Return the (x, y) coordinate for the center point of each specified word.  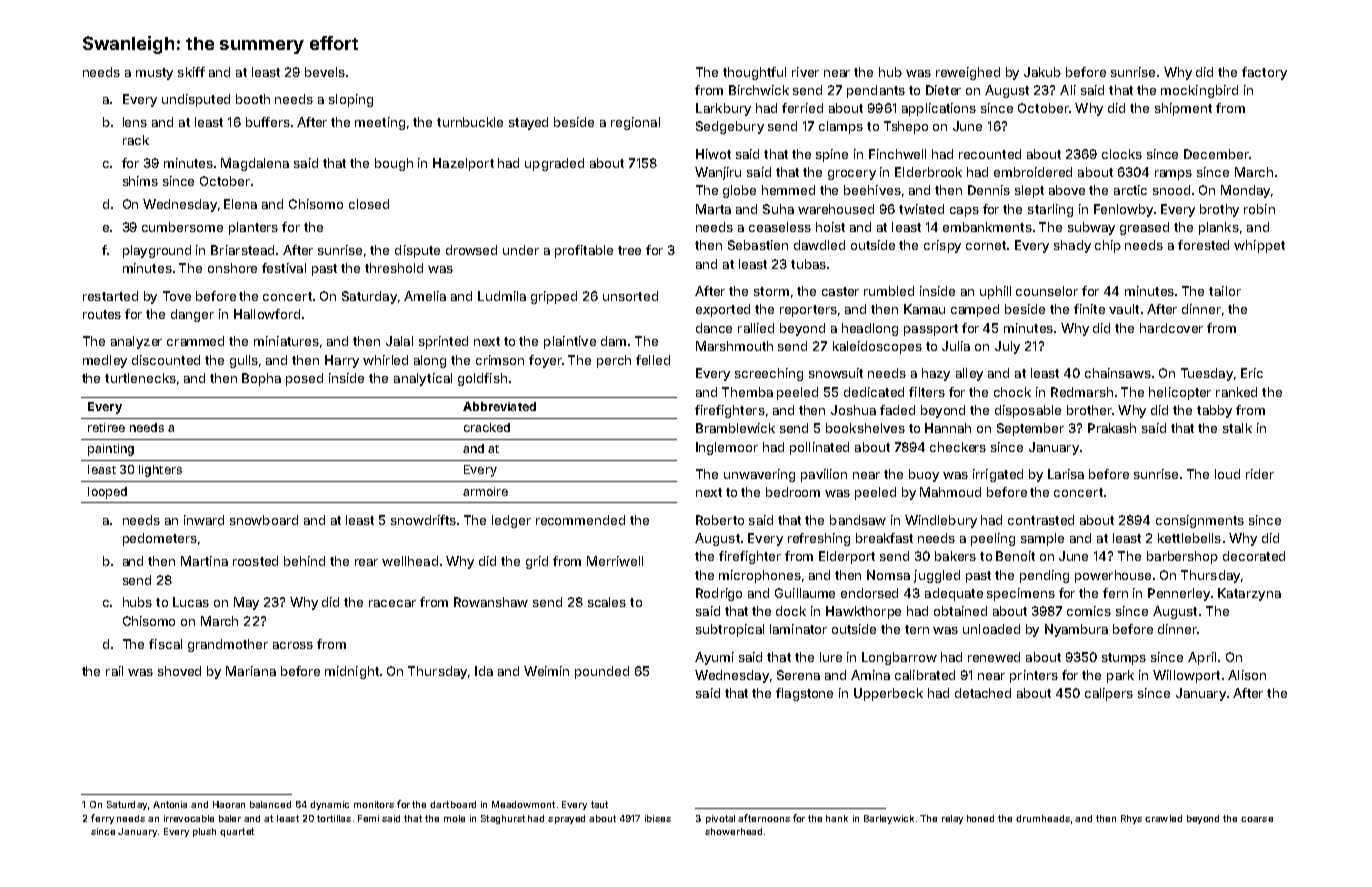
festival (284, 268)
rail (114, 671)
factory (1264, 73)
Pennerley (1179, 594)
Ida (484, 671)
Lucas (191, 602)
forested (1203, 245)
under (521, 250)
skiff (191, 72)
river (805, 72)
